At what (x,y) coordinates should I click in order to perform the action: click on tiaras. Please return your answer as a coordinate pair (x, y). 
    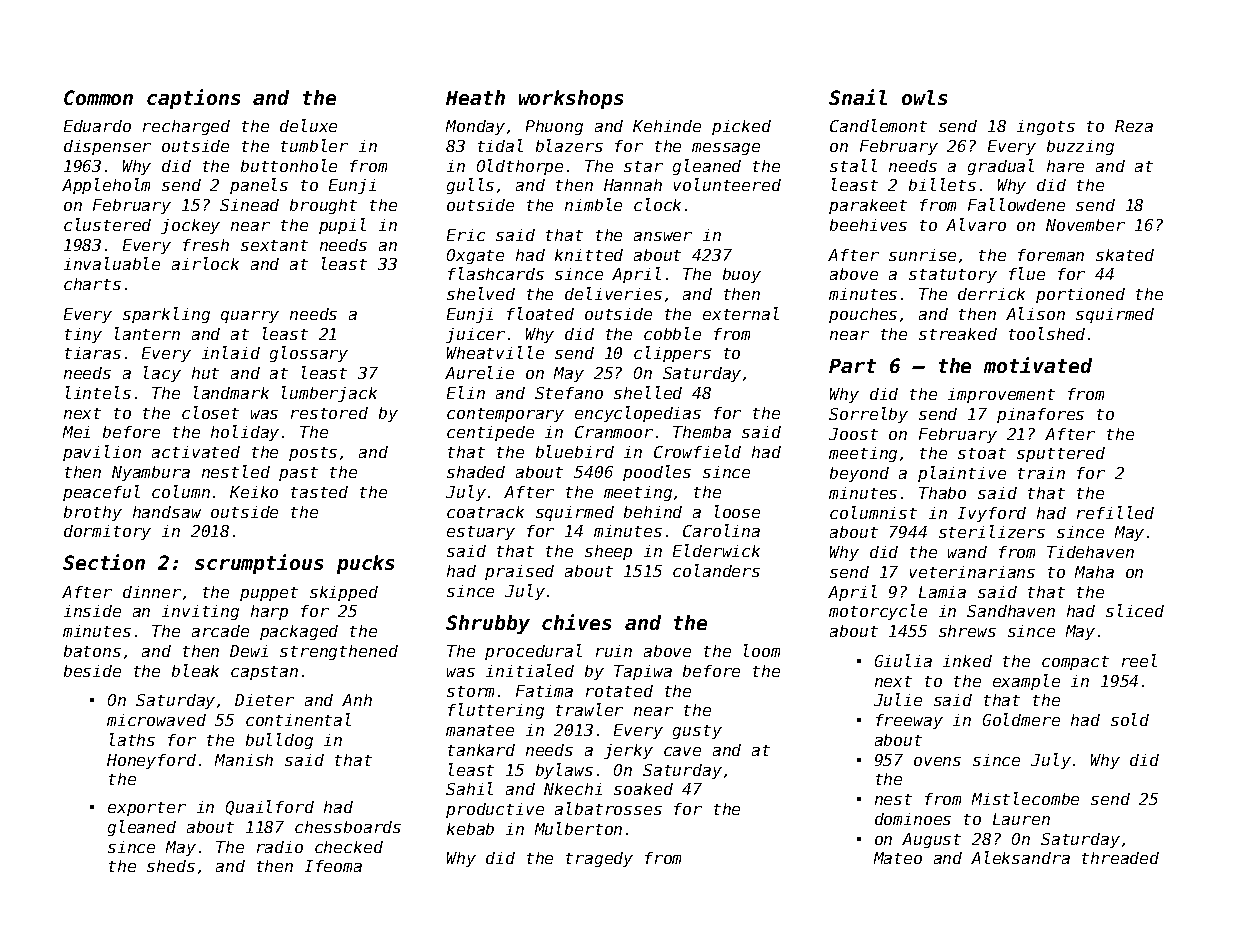
    Looking at the image, I should click on (93, 353).
